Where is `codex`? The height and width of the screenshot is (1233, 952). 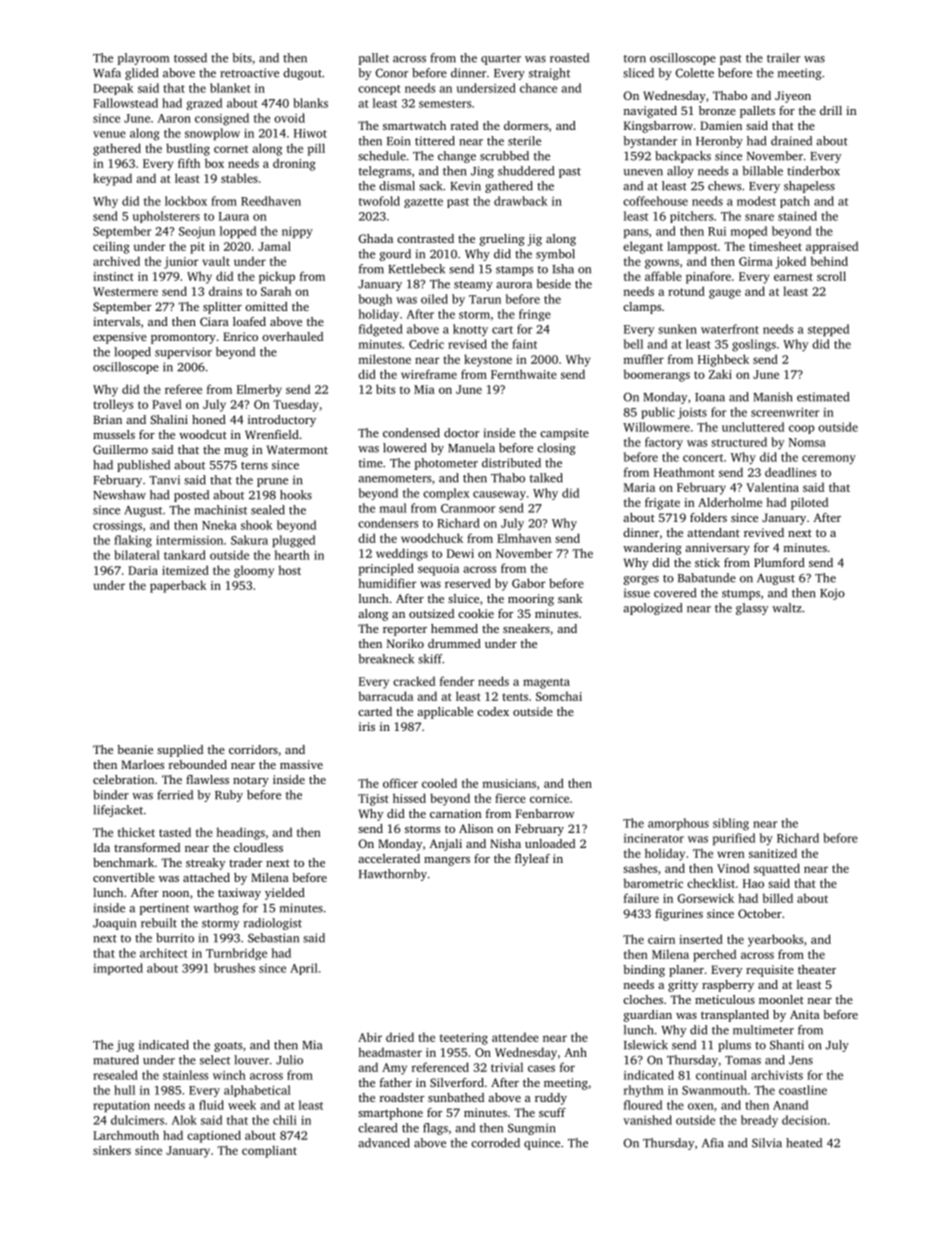 codex is located at coordinates (493, 711).
